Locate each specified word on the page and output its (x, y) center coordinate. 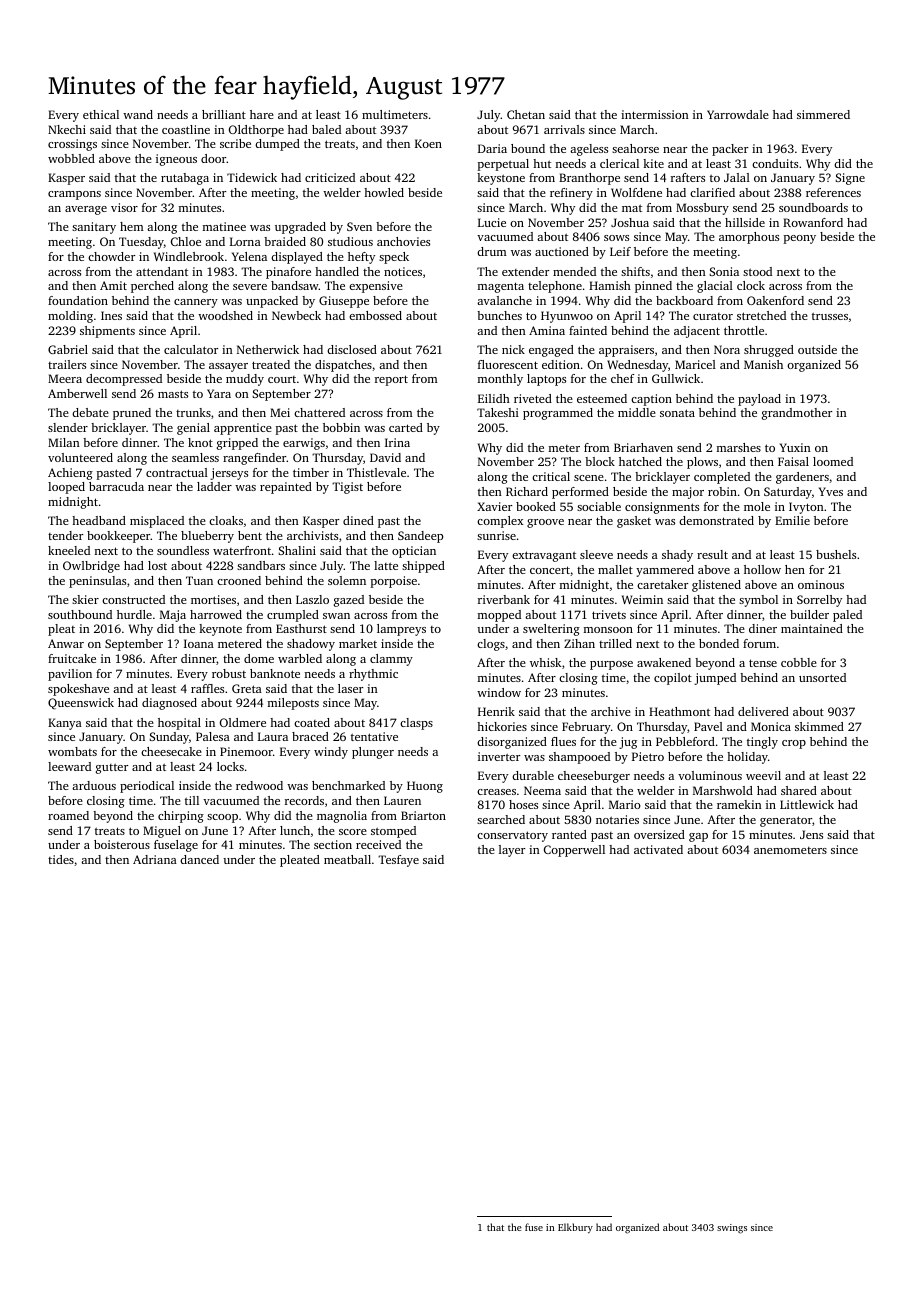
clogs (491, 645)
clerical (619, 163)
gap (698, 837)
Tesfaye (398, 861)
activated (658, 849)
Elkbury (575, 1228)
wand (138, 114)
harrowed (216, 614)
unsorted (822, 677)
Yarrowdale (738, 114)
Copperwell (574, 851)
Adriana (155, 859)
